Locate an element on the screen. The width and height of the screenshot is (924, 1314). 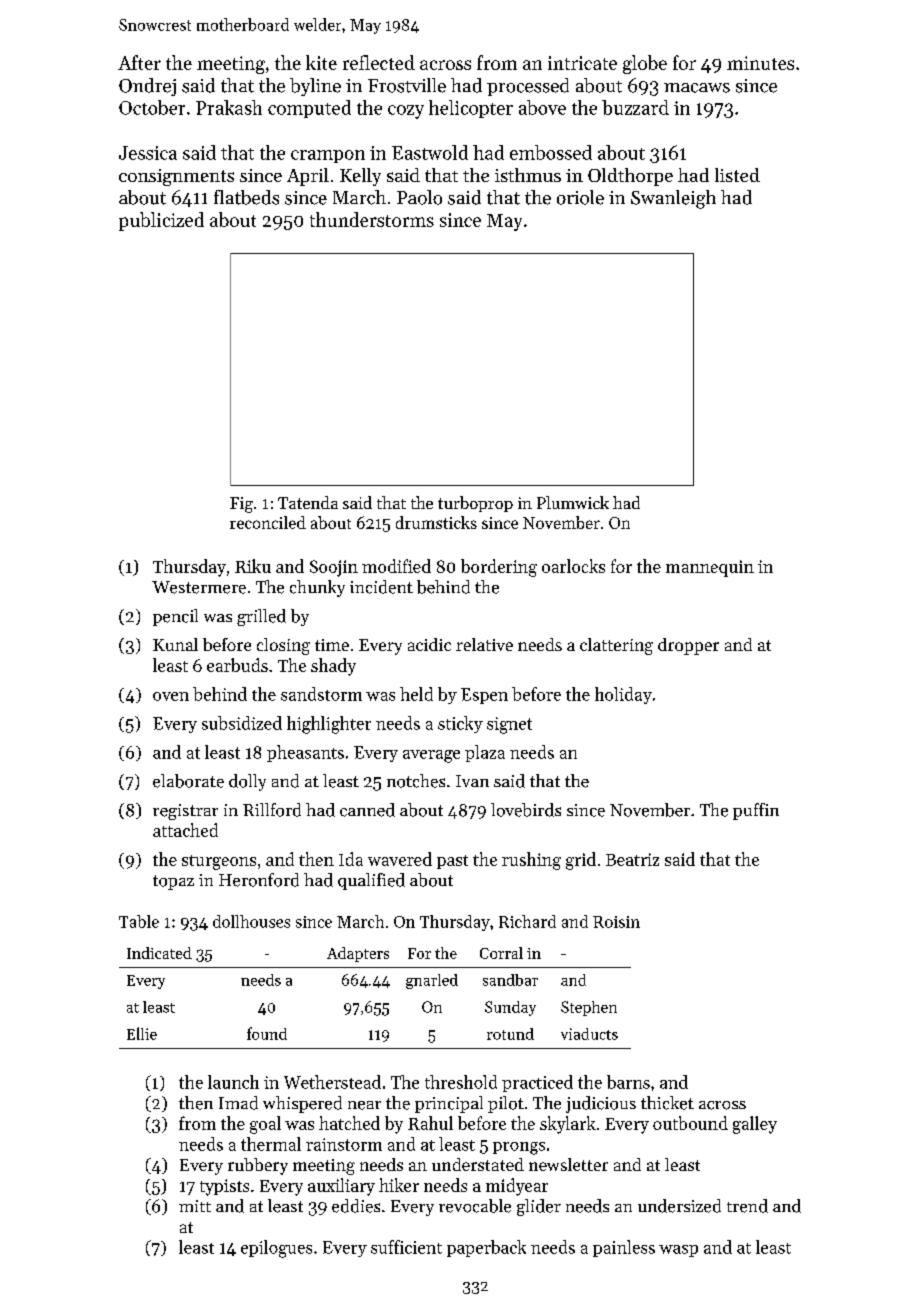
After is located at coordinates (139, 62).
